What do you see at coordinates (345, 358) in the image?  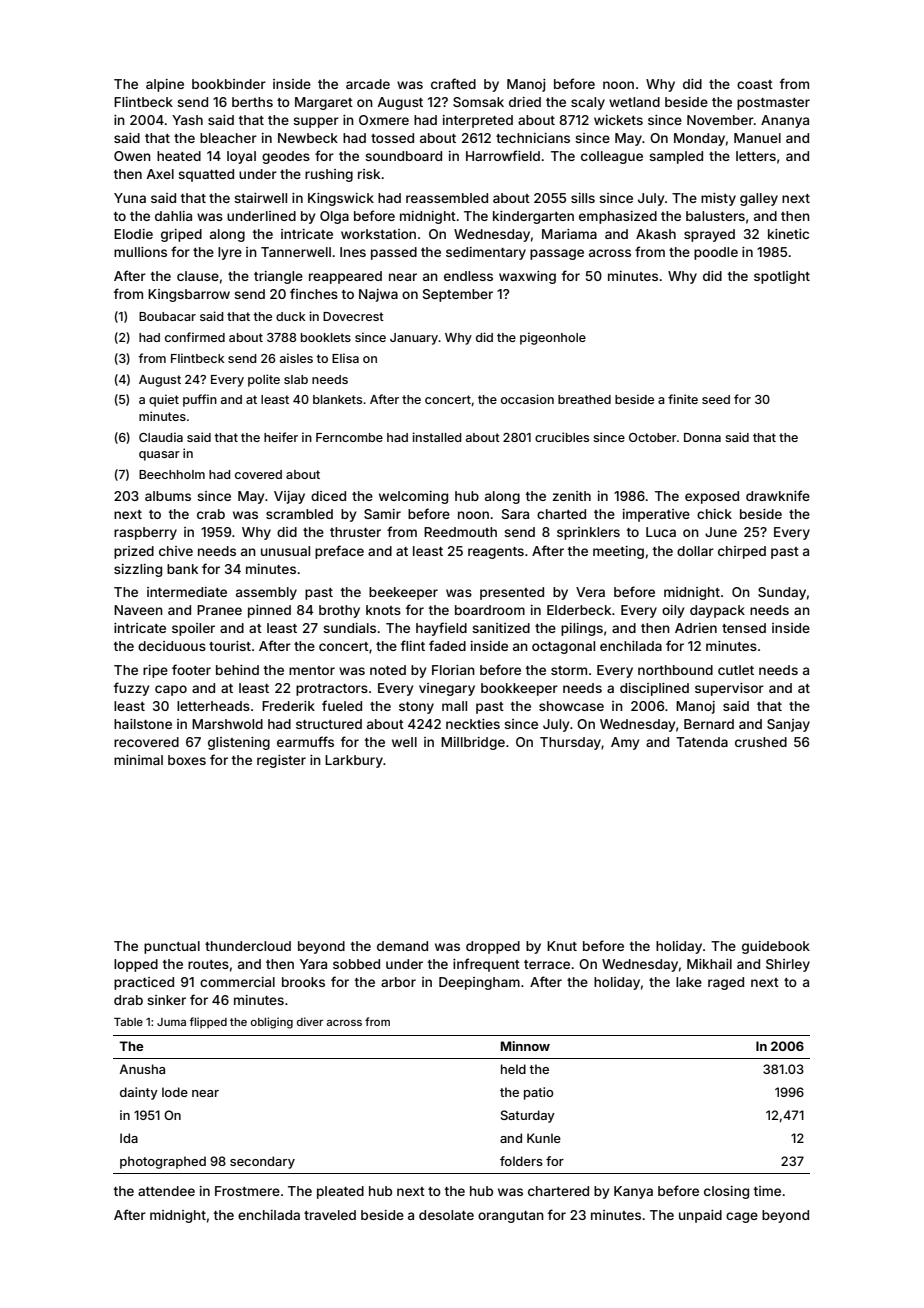 I see `Elisa` at bounding box center [345, 358].
